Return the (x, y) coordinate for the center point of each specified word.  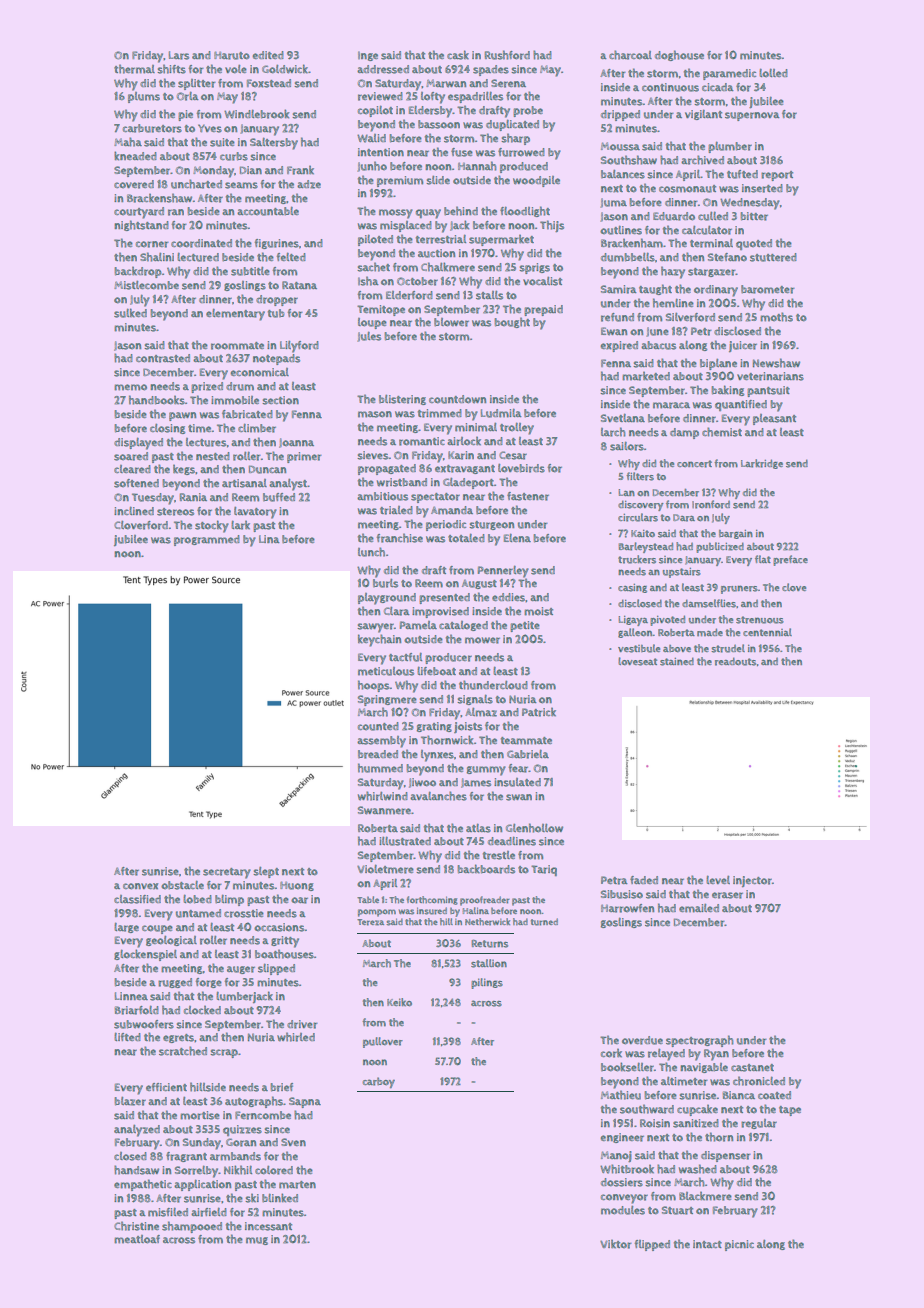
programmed (207, 540)
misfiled (168, 1212)
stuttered (773, 257)
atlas (478, 828)
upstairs (682, 573)
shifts (171, 69)
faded (644, 880)
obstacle (182, 885)
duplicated (512, 125)
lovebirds (521, 468)
